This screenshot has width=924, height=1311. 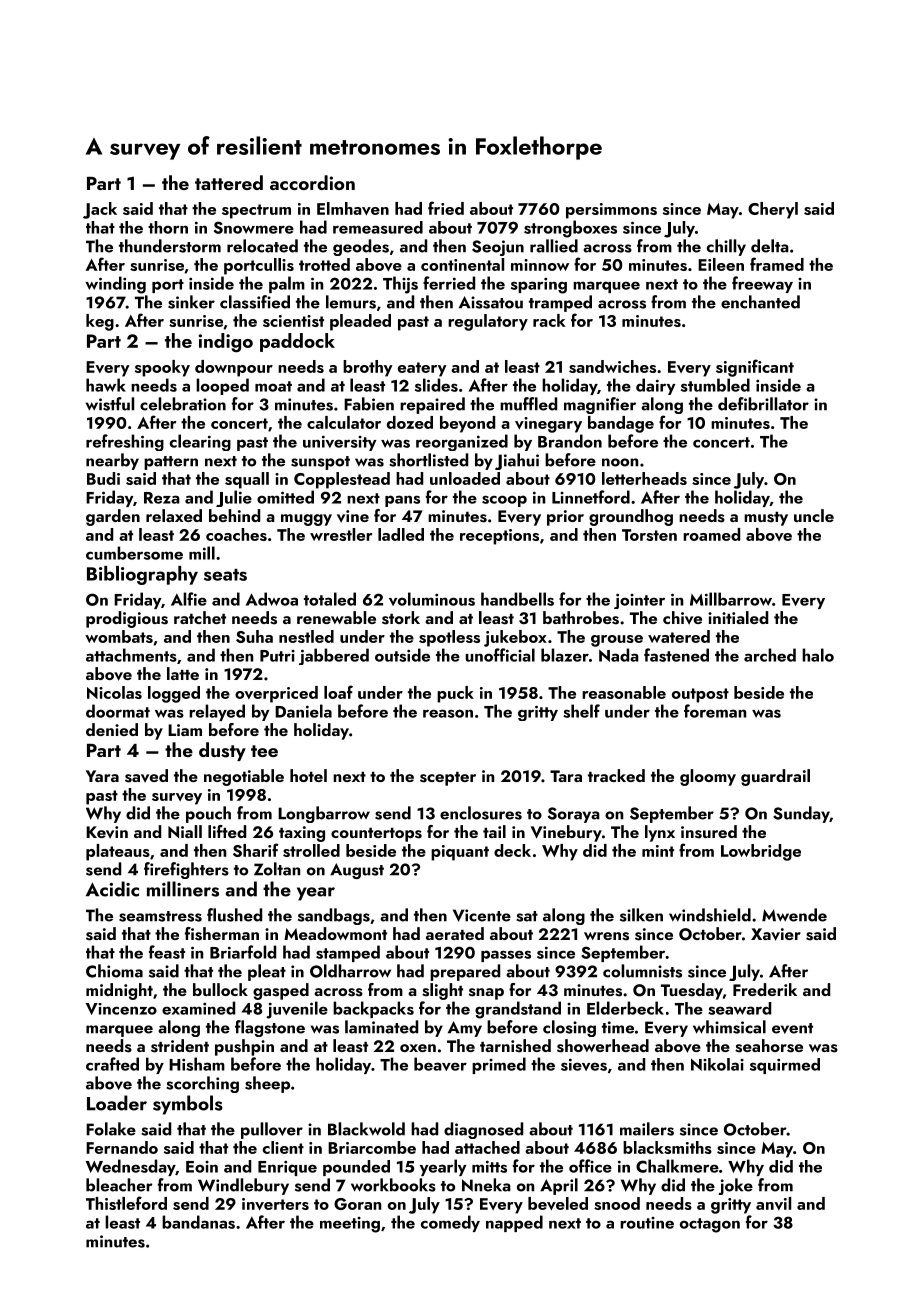 I want to click on napped, so click(x=514, y=1223).
